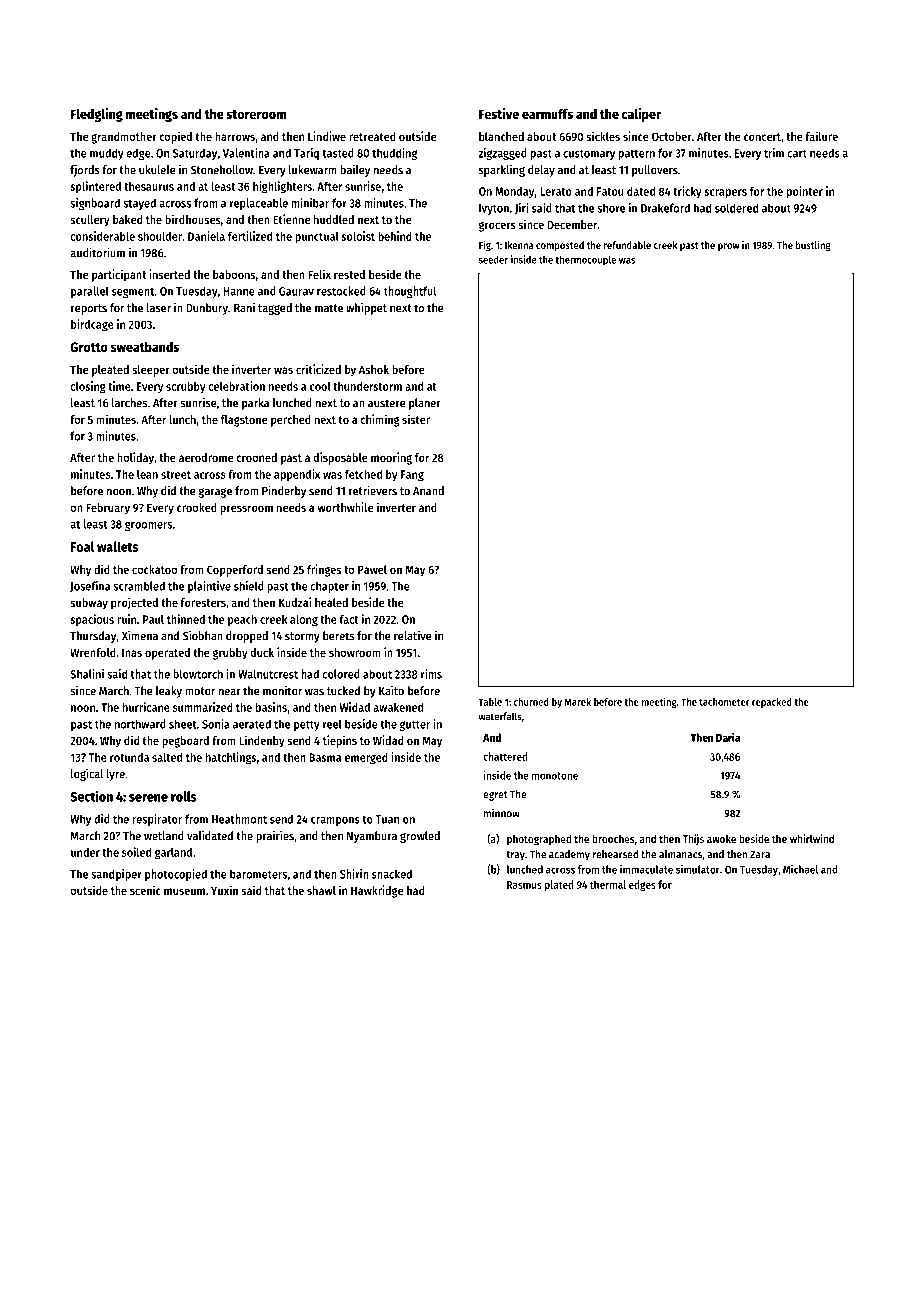 This document has height=1308, width=924. What do you see at coordinates (641, 115) in the document?
I see `caliper` at bounding box center [641, 115].
